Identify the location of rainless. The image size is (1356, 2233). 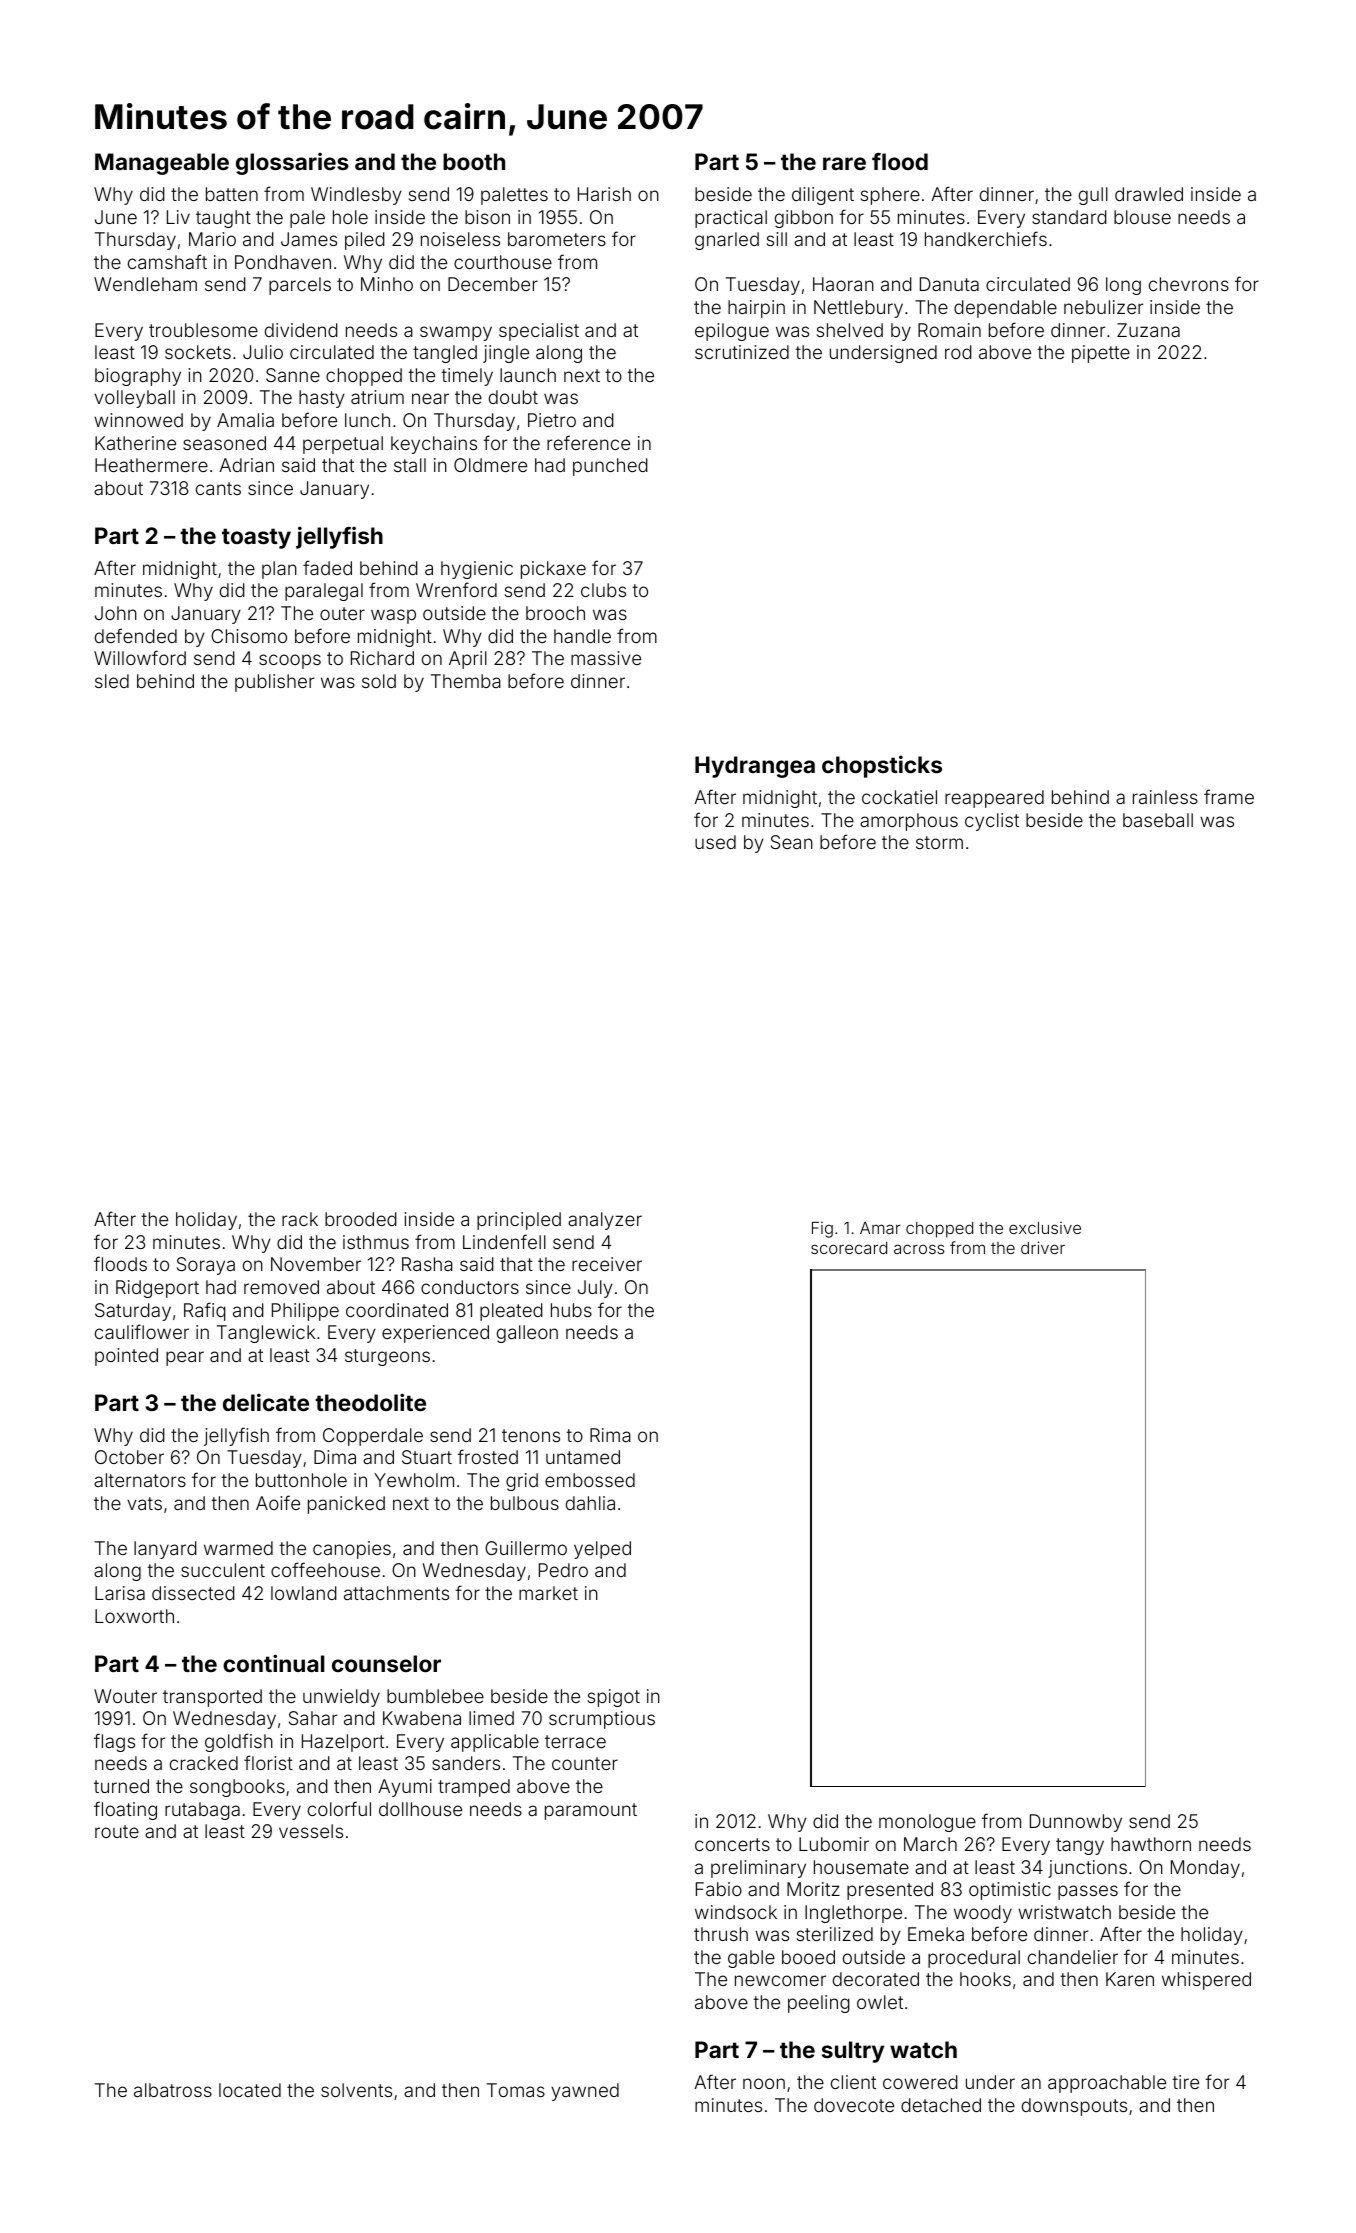
(1165, 797).
